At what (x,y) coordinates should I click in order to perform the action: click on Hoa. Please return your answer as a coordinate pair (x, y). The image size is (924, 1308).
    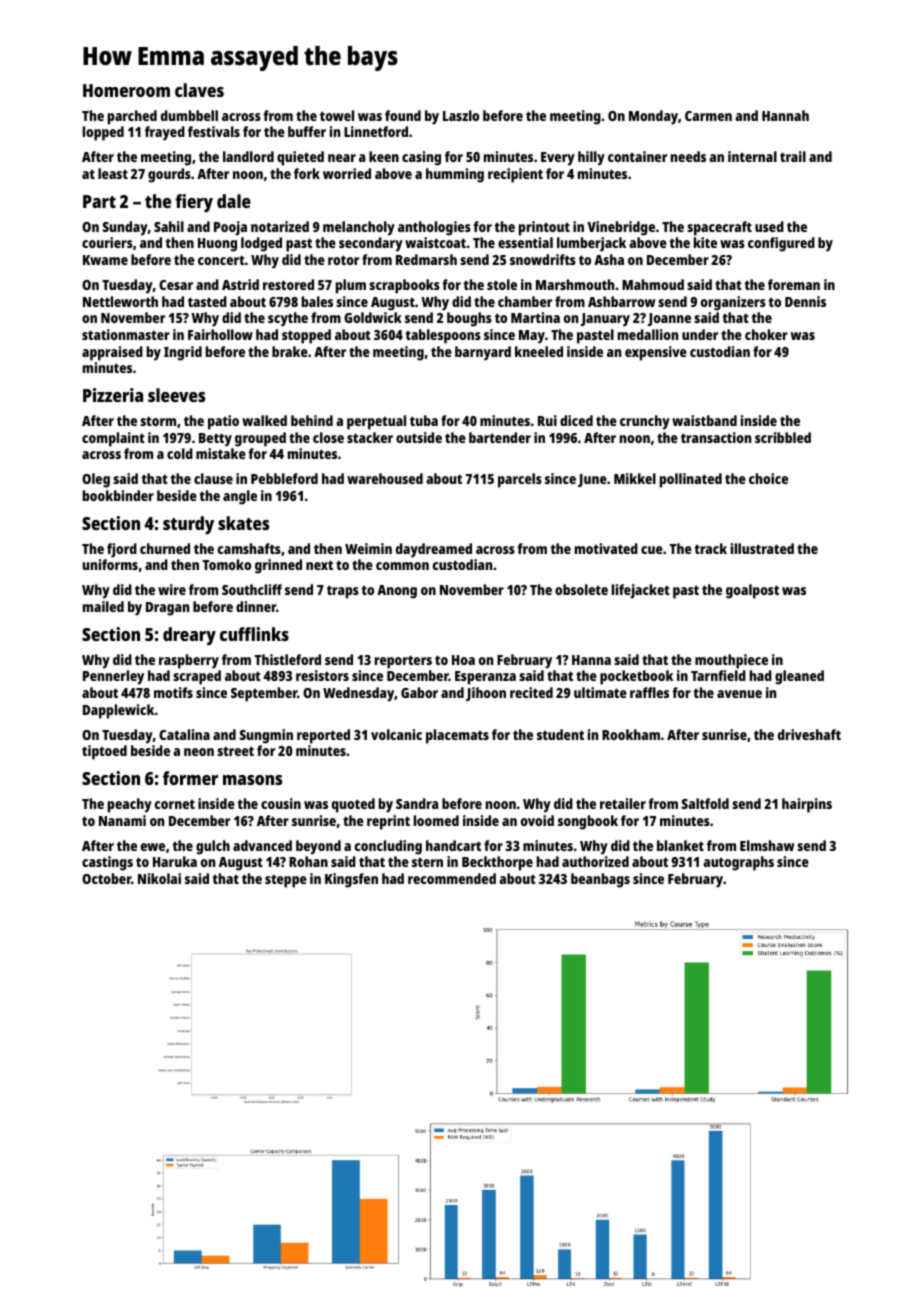
    Looking at the image, I should click on (463, 660).
